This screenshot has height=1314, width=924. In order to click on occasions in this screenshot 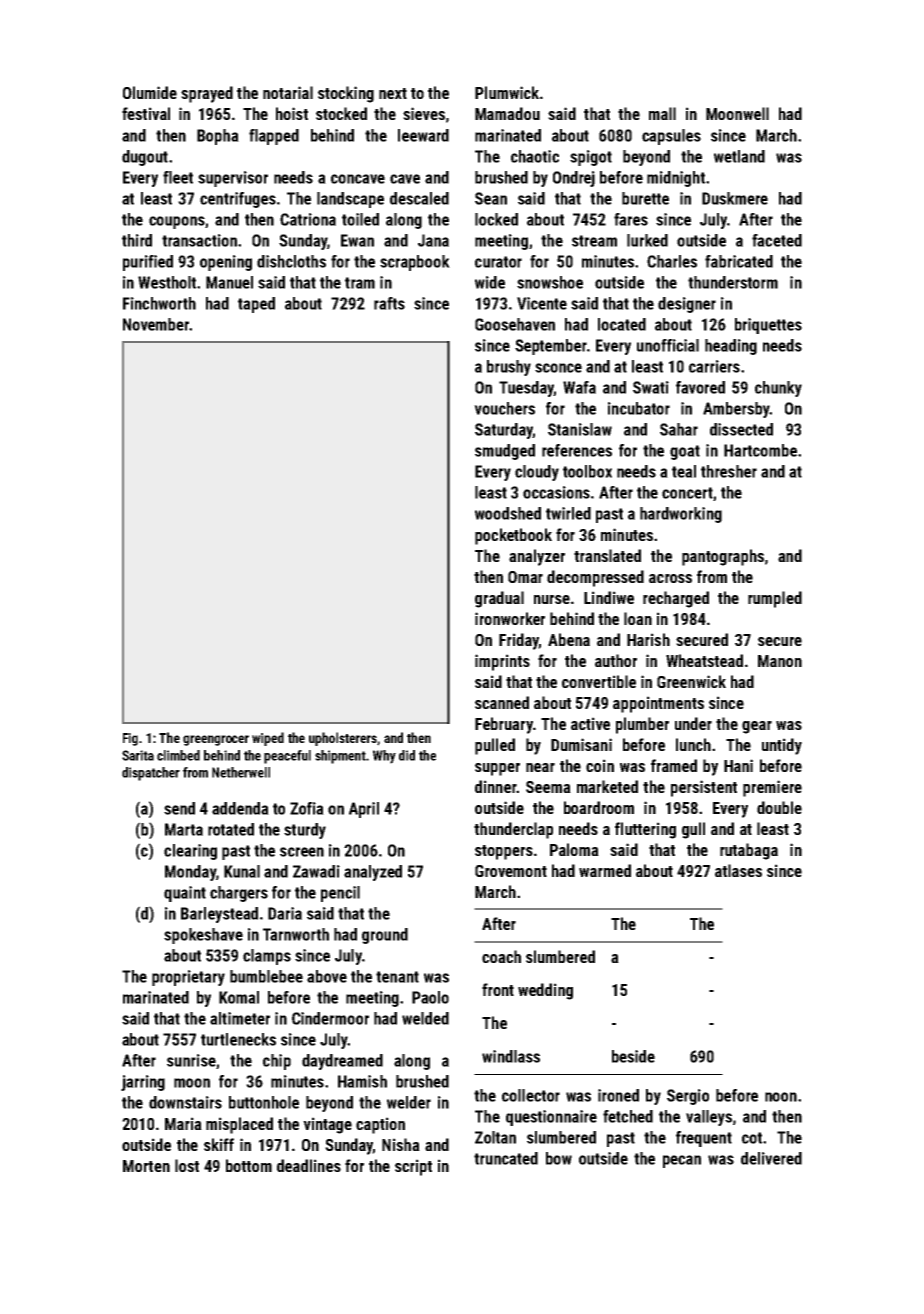, I will do `click(556, 492)`.
